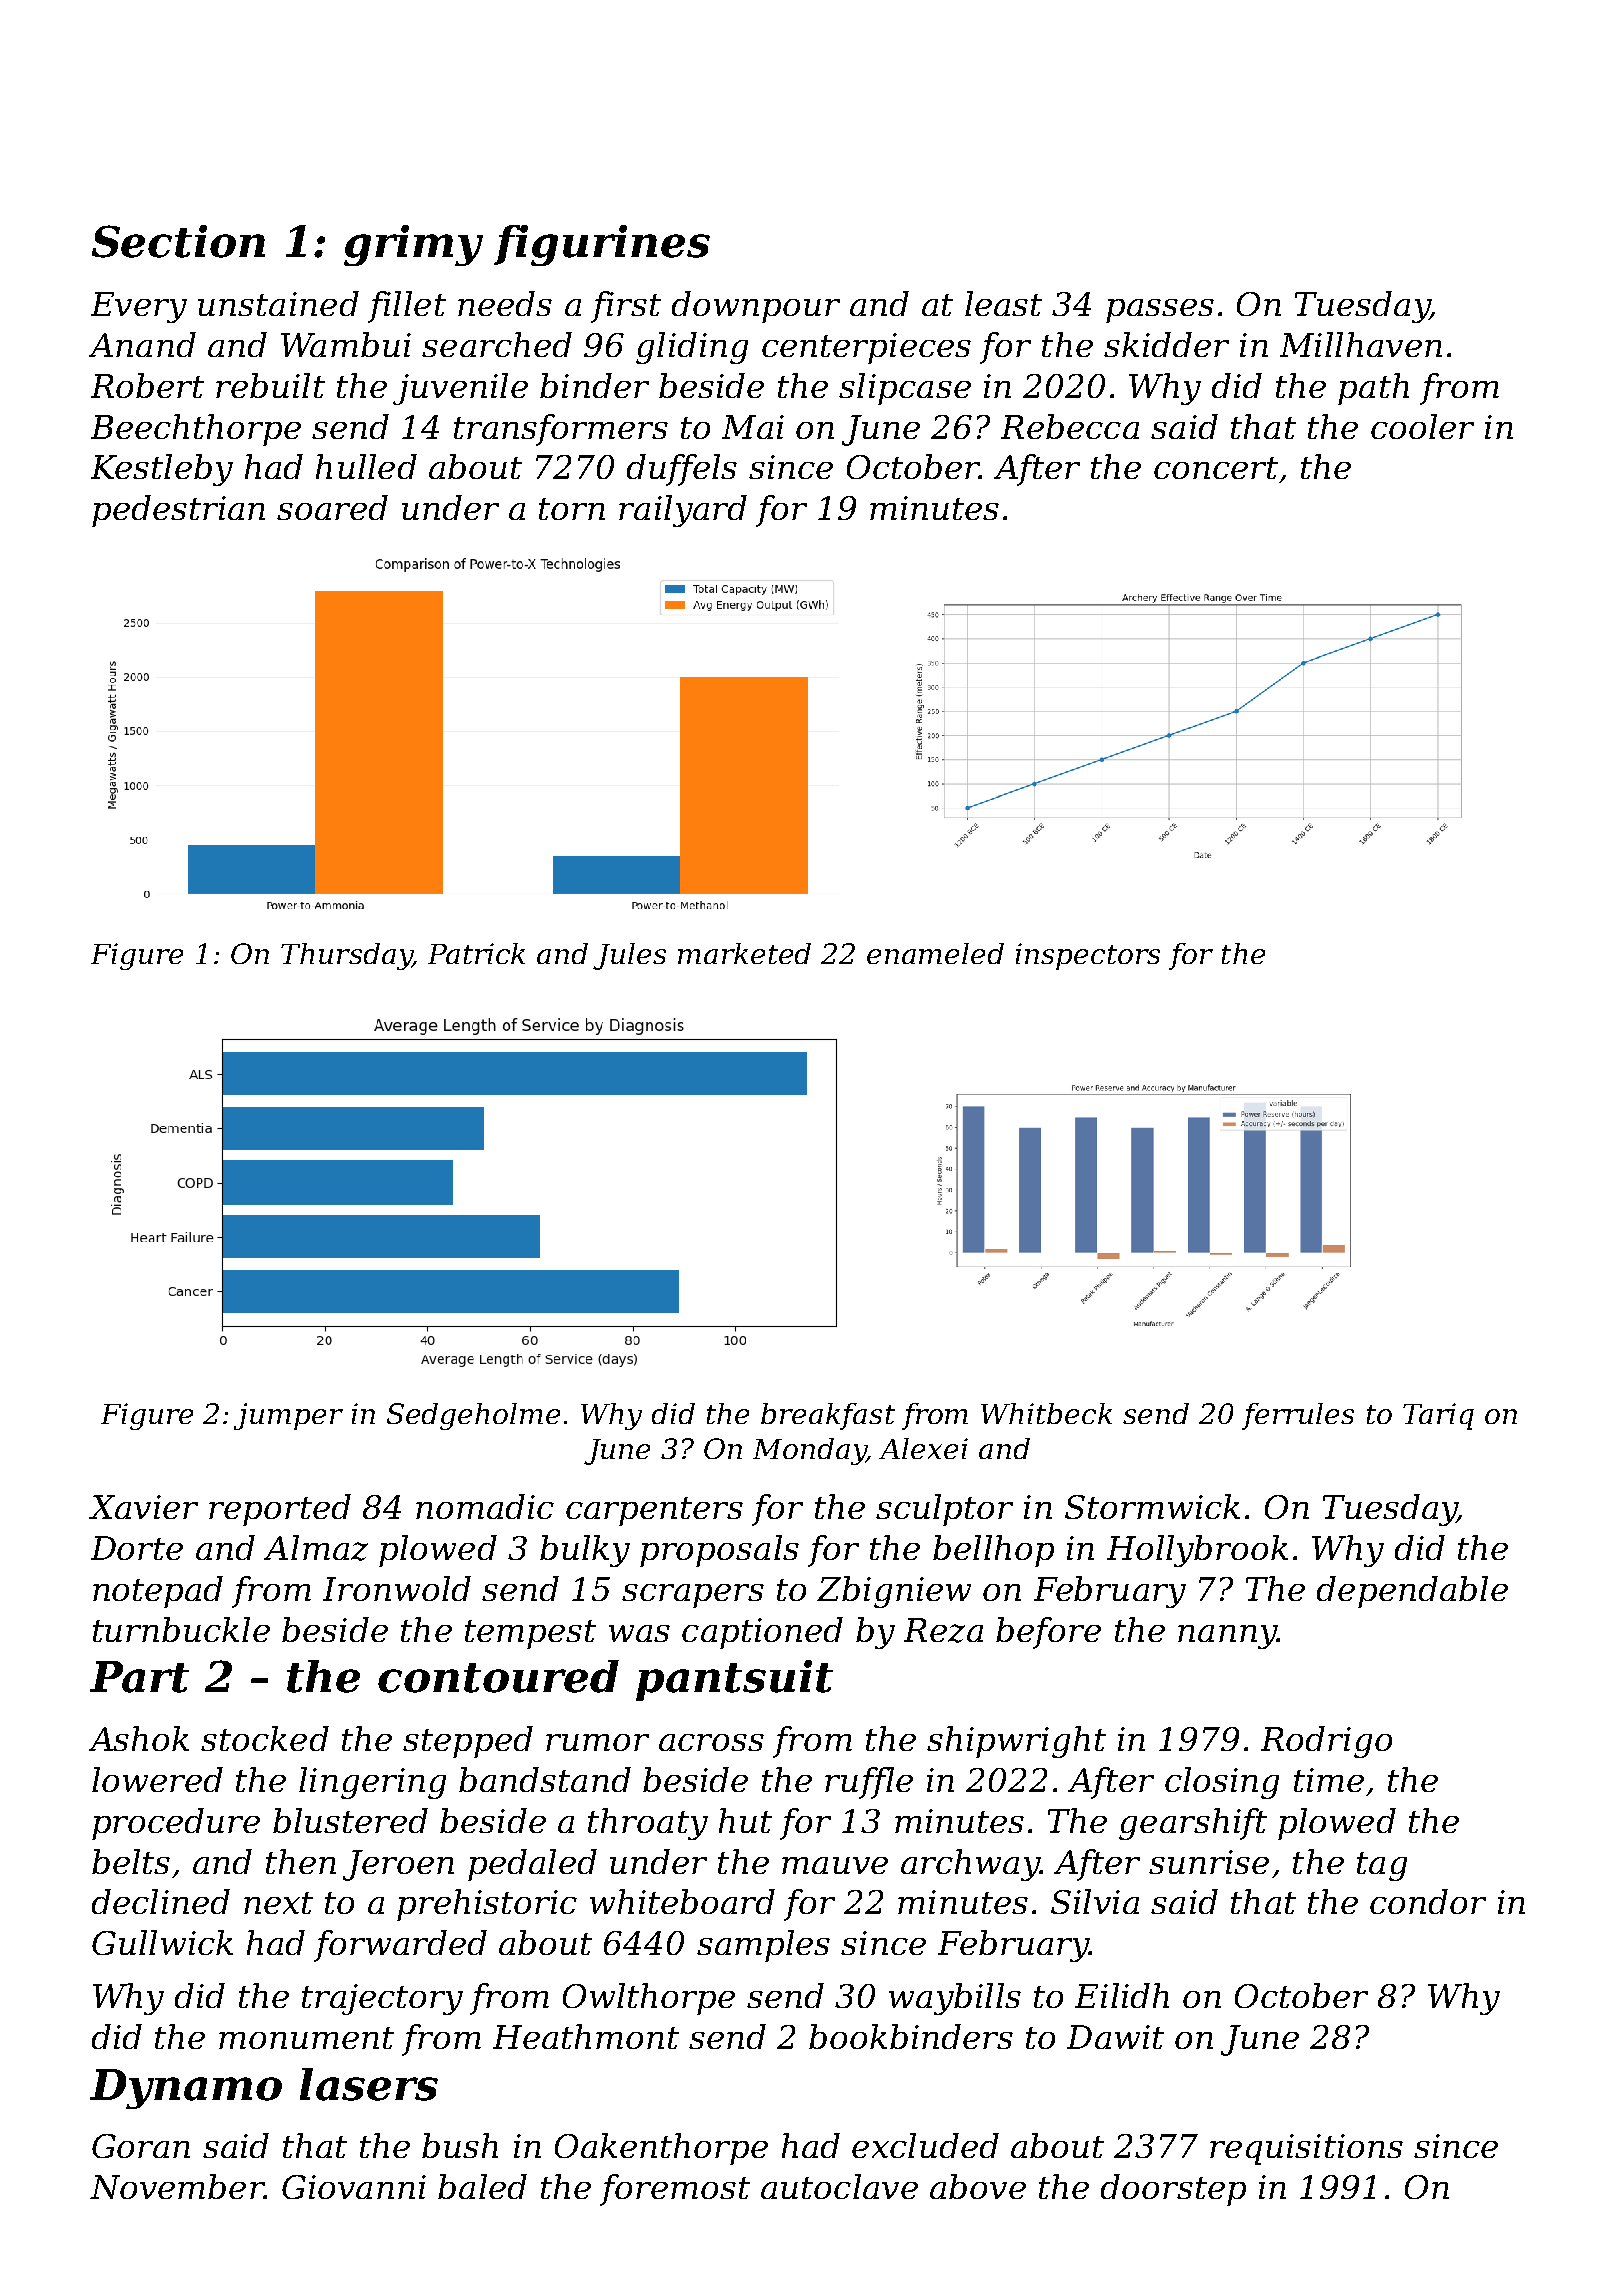 This document has width=1620, height=2292. What do you see at coordinates (497, 344) in the document?
I see `searched` at bounding box center [497, 344].
